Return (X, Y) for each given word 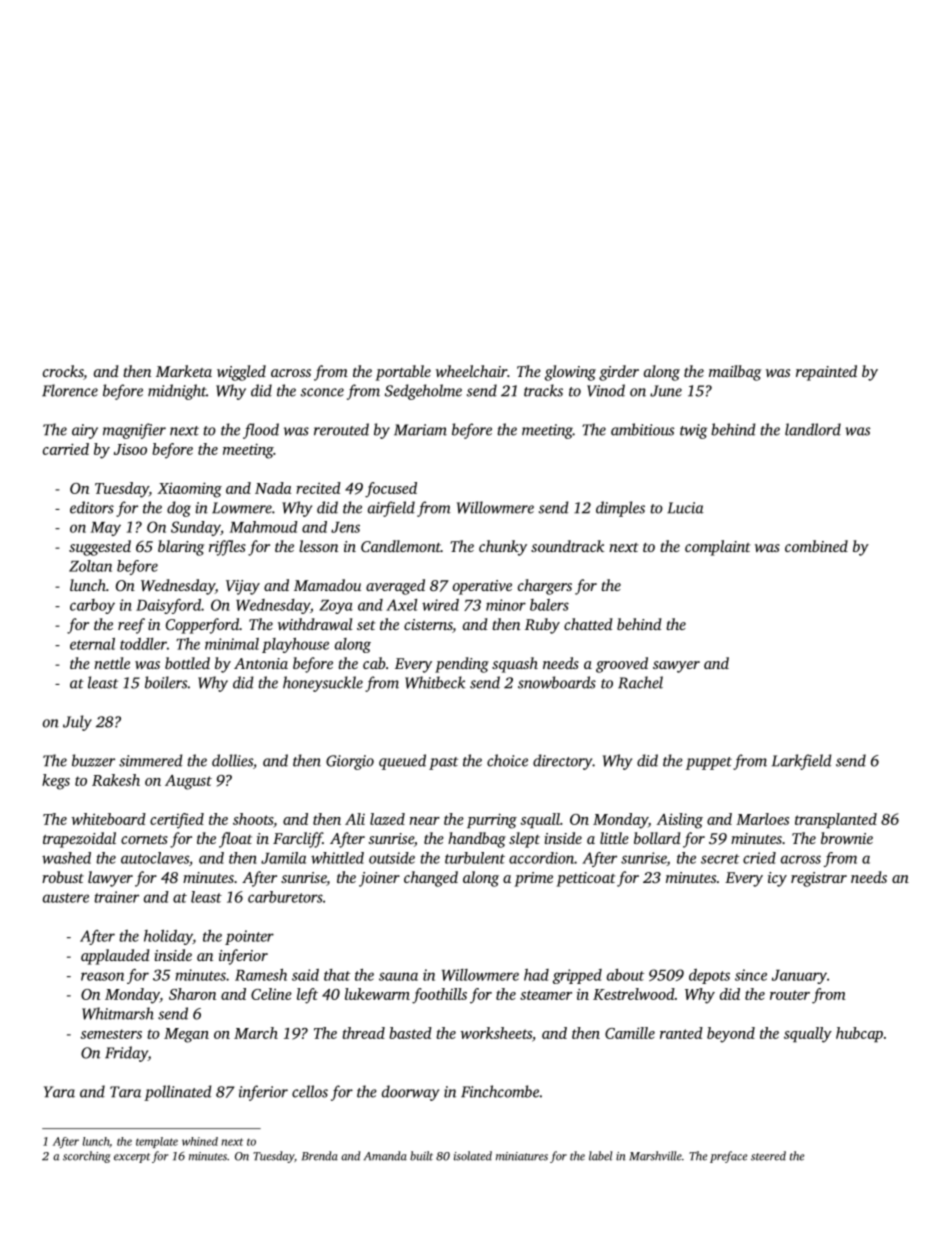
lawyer (110, 879)
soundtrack (567, 546)
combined (816, 546)
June (666, 391)
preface (729, 1157)
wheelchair (471, 371)
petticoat (586, 879)
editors (92, 507)
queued (402, 762)
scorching (87, 1157)
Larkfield (801, 762)
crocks (63, 371)
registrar (819, 879)
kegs (56, 782)
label (600, 1156)
